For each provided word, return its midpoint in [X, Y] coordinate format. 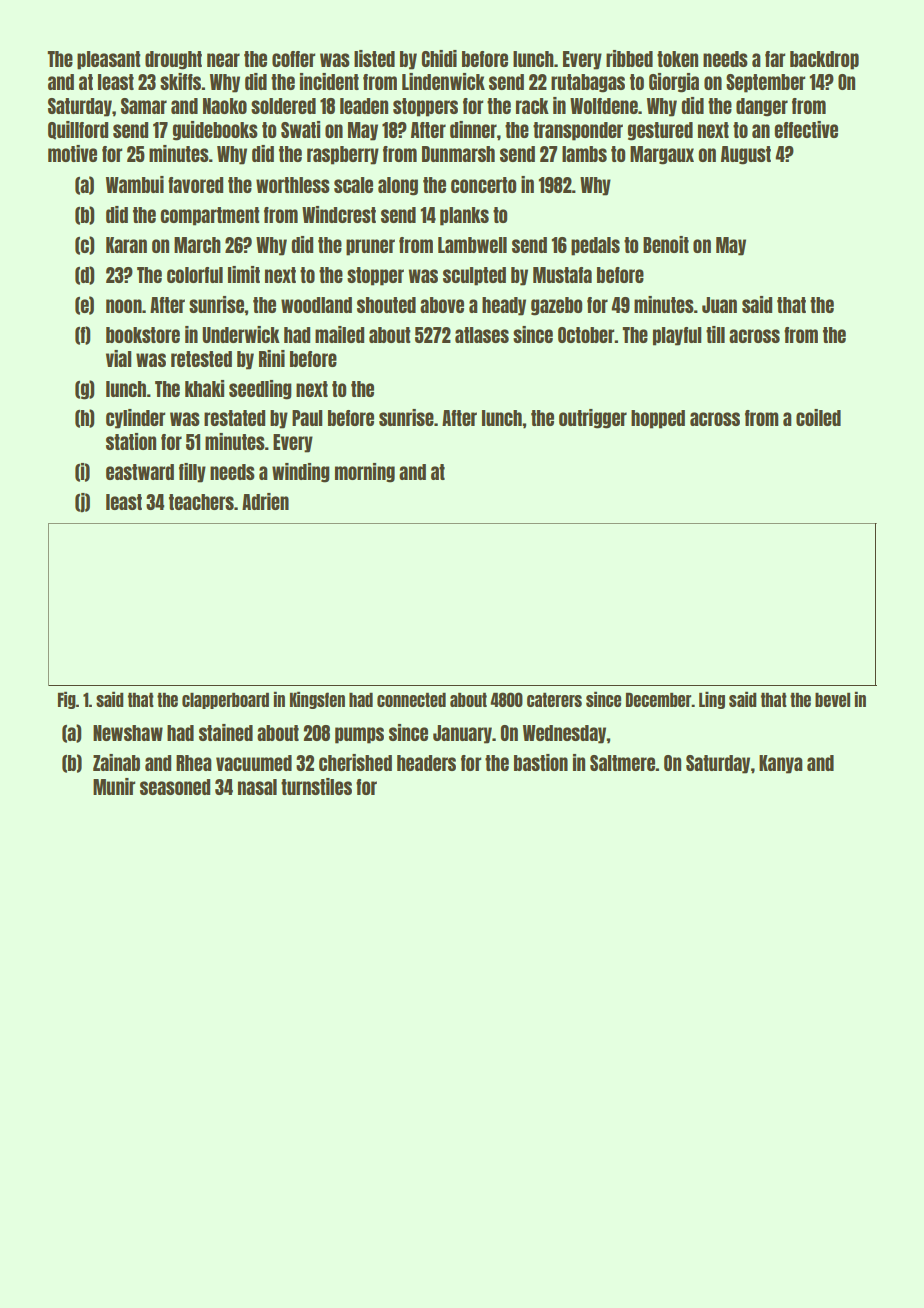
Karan [126, 245]
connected [411, 699]
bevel [832, 699]
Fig [67, 700]
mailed [339, 334]
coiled [818, 417]
